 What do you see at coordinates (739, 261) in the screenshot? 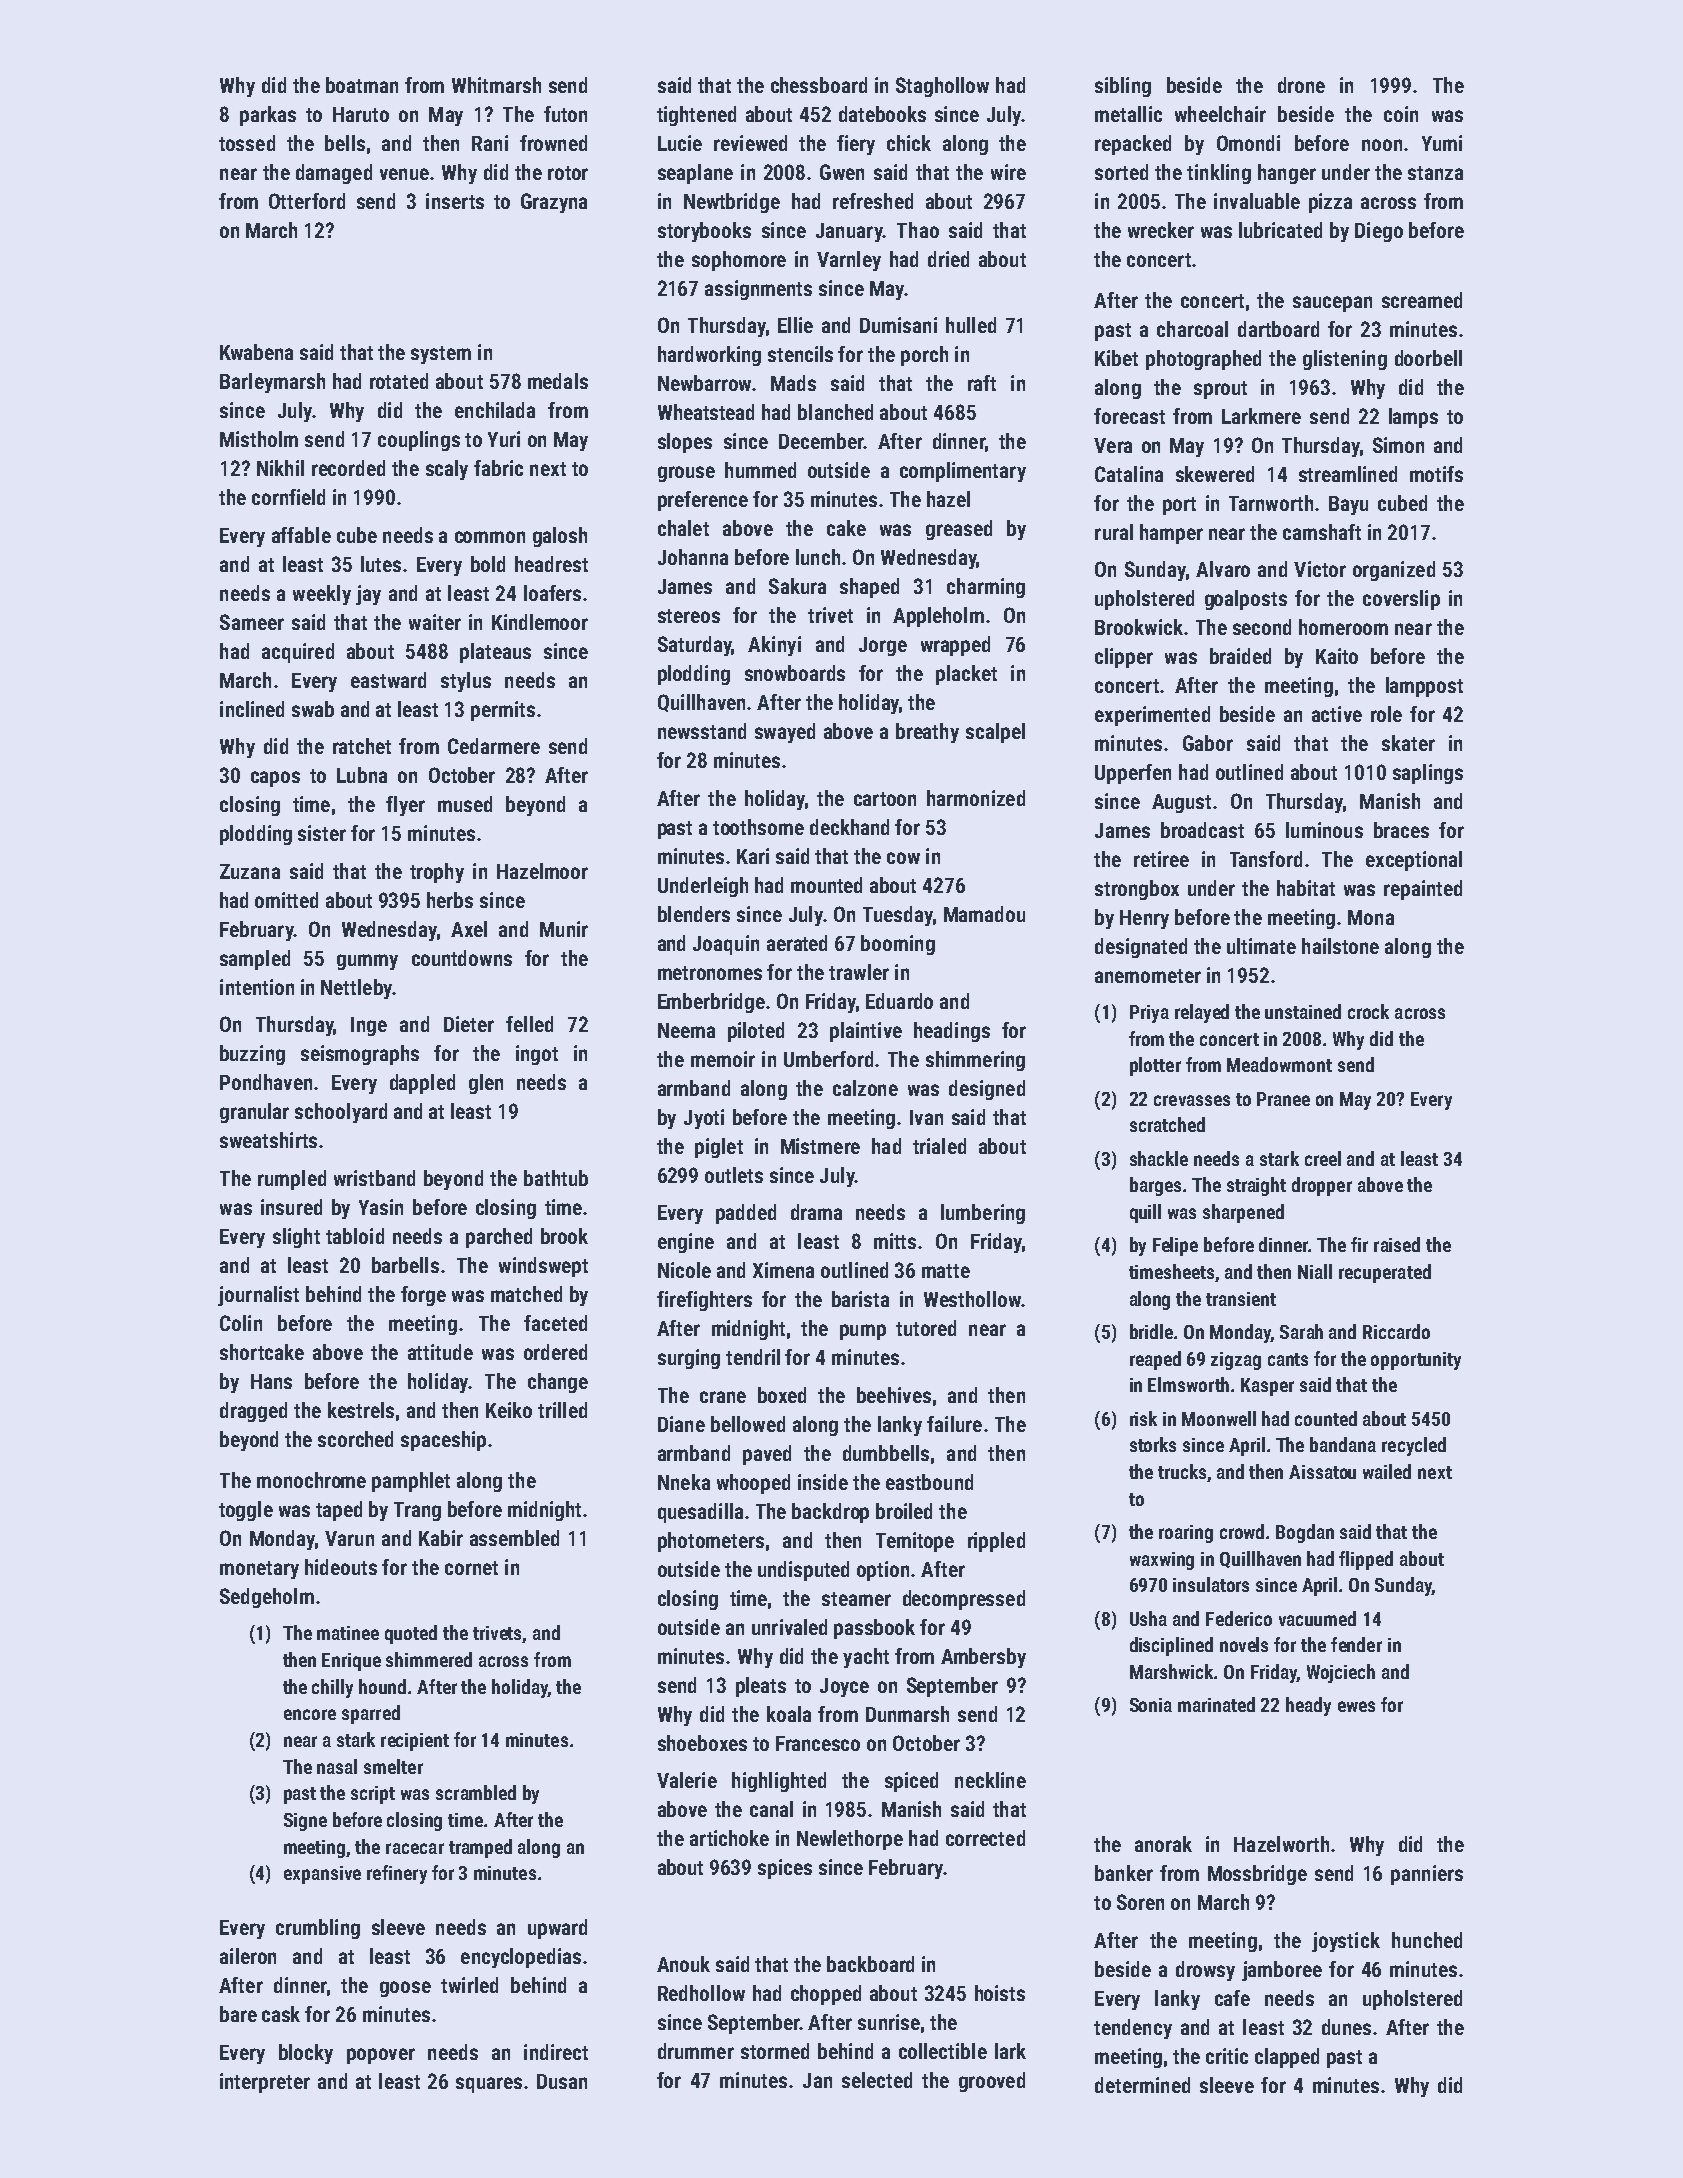
I see `sophomore` at bounding box center [739, 261].
